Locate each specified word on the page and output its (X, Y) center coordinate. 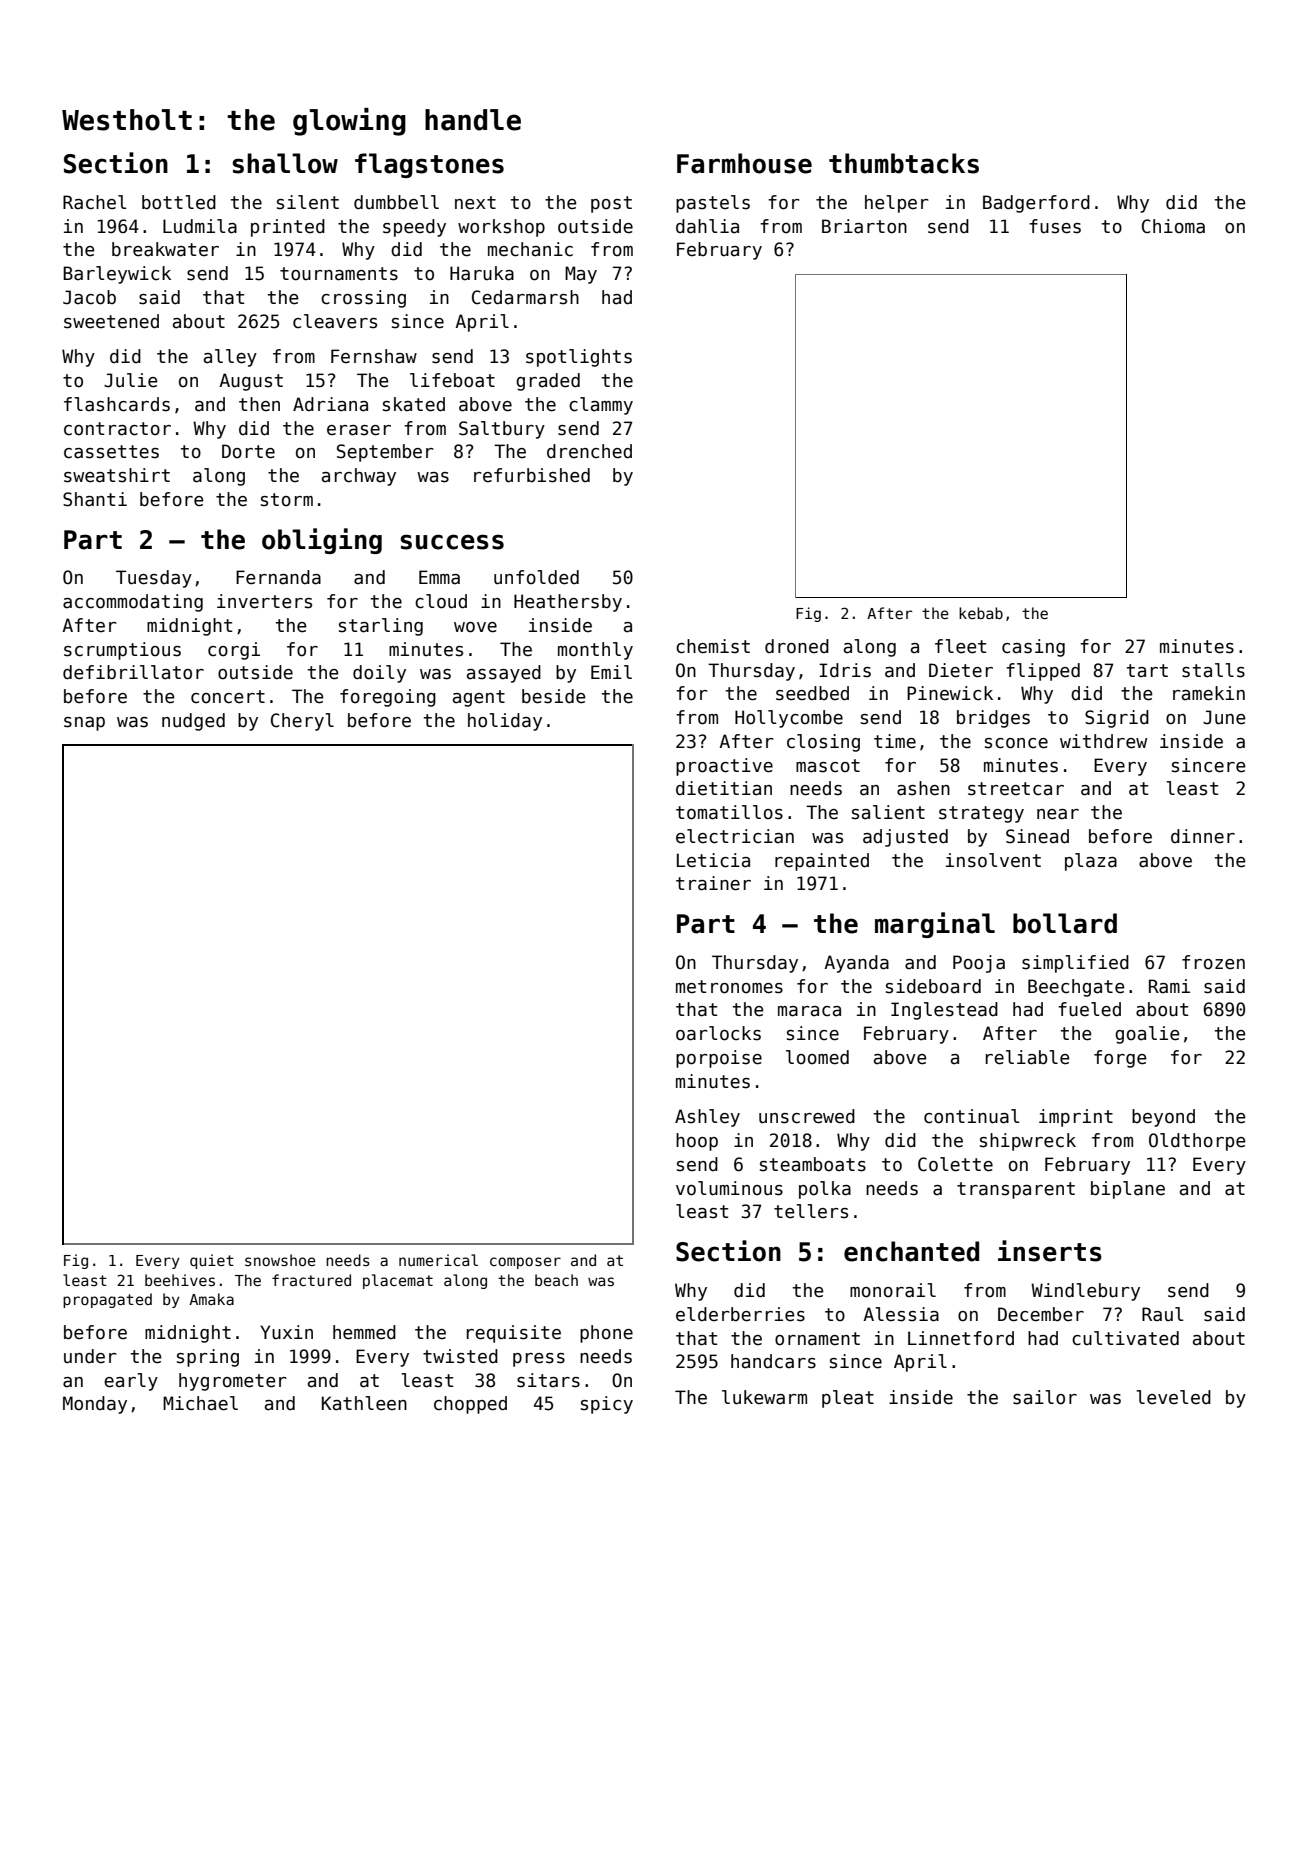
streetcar (1016, 789)
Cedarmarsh (525, 297)
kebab (981, 613)
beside (554, 696)
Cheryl (302, 722)
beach (556, 1280)
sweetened (111, 321)
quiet (212, 1261)
